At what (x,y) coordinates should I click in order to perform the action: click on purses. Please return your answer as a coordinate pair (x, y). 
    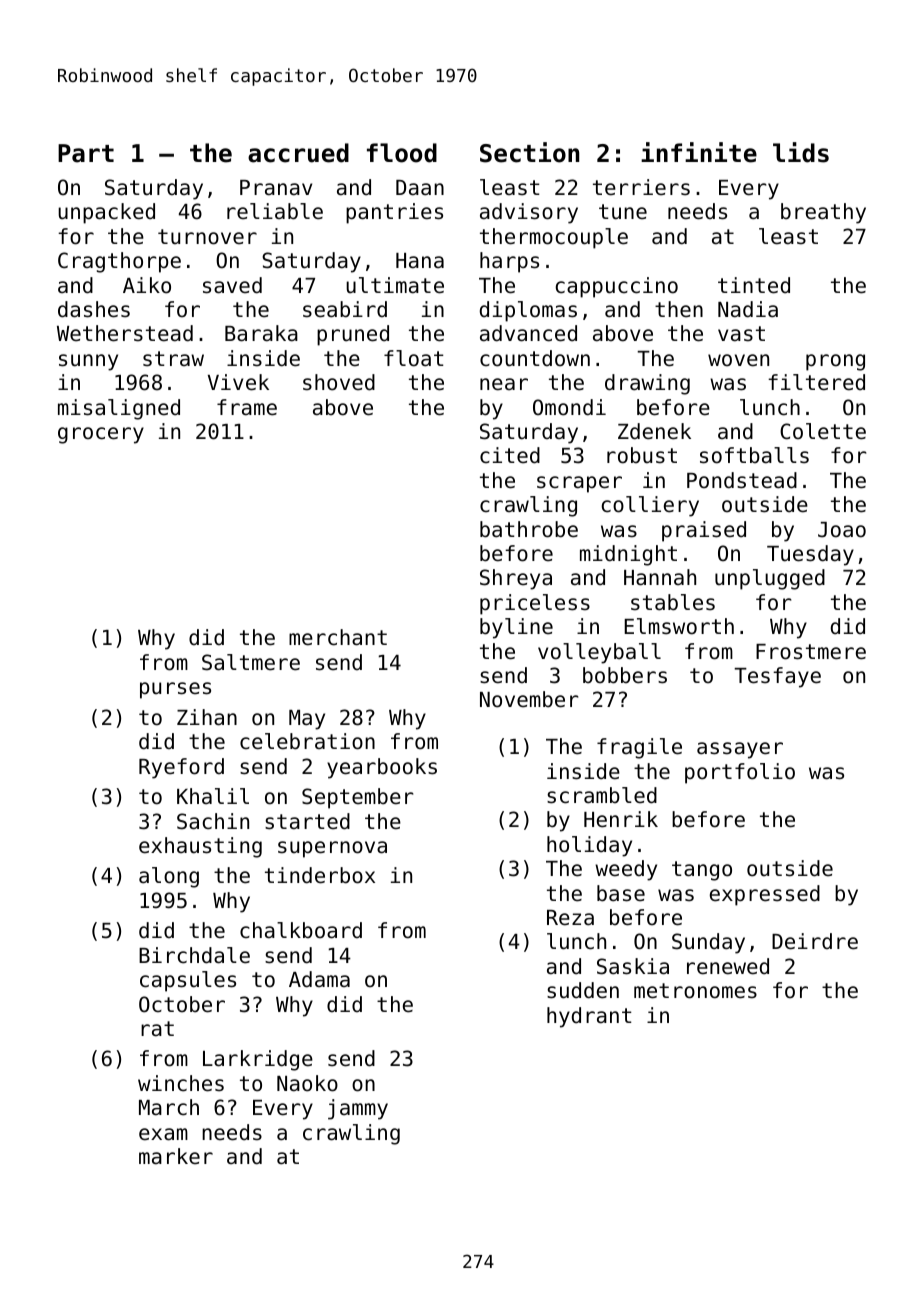
    Looking at the image, I should click on (175, 690).
